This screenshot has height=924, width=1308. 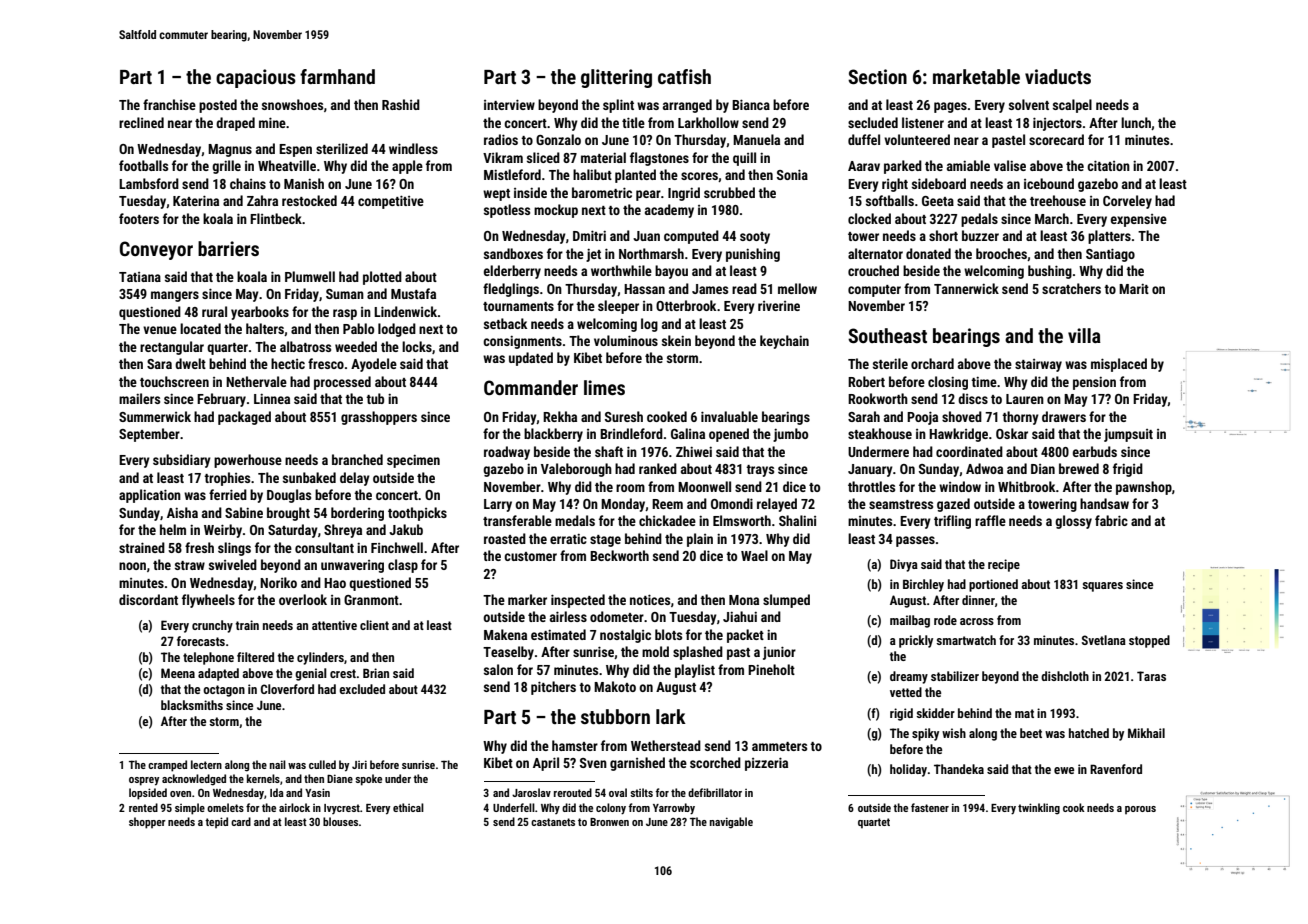 What do you see at coordinates (684, 76) in the screenshot?
I see `catfish` at bounding box center [684, 76].
